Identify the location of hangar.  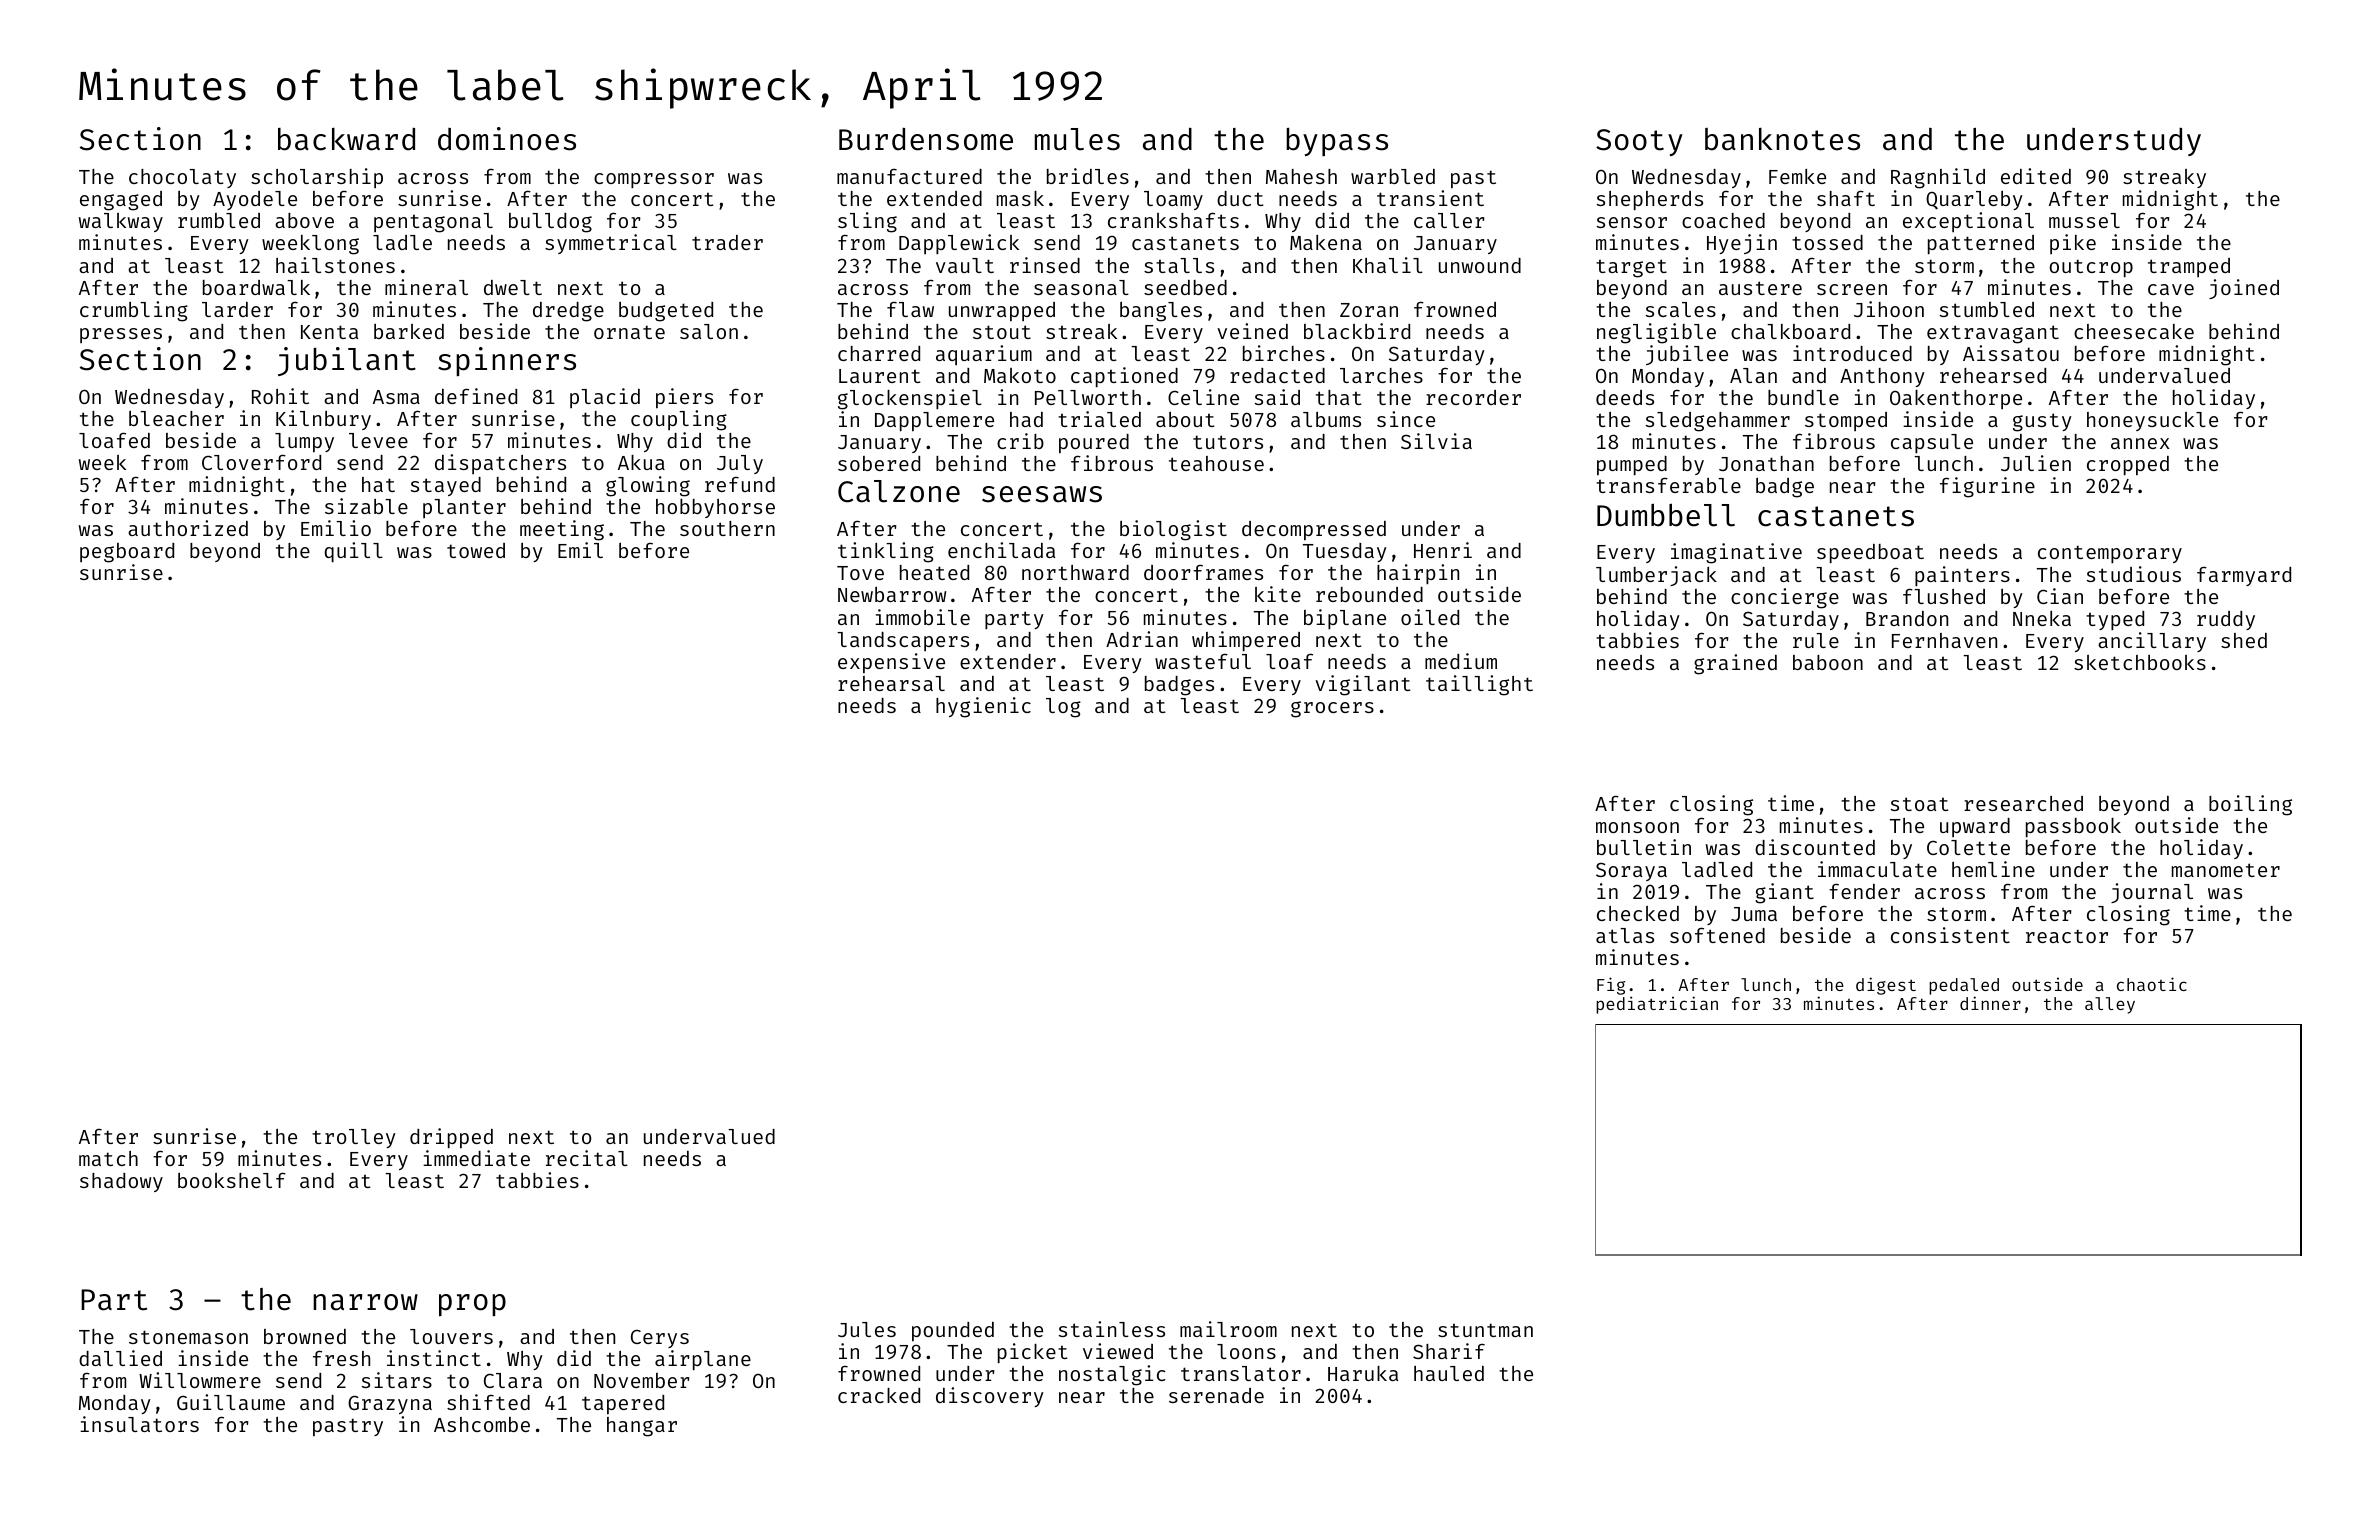
(642, 1427).
